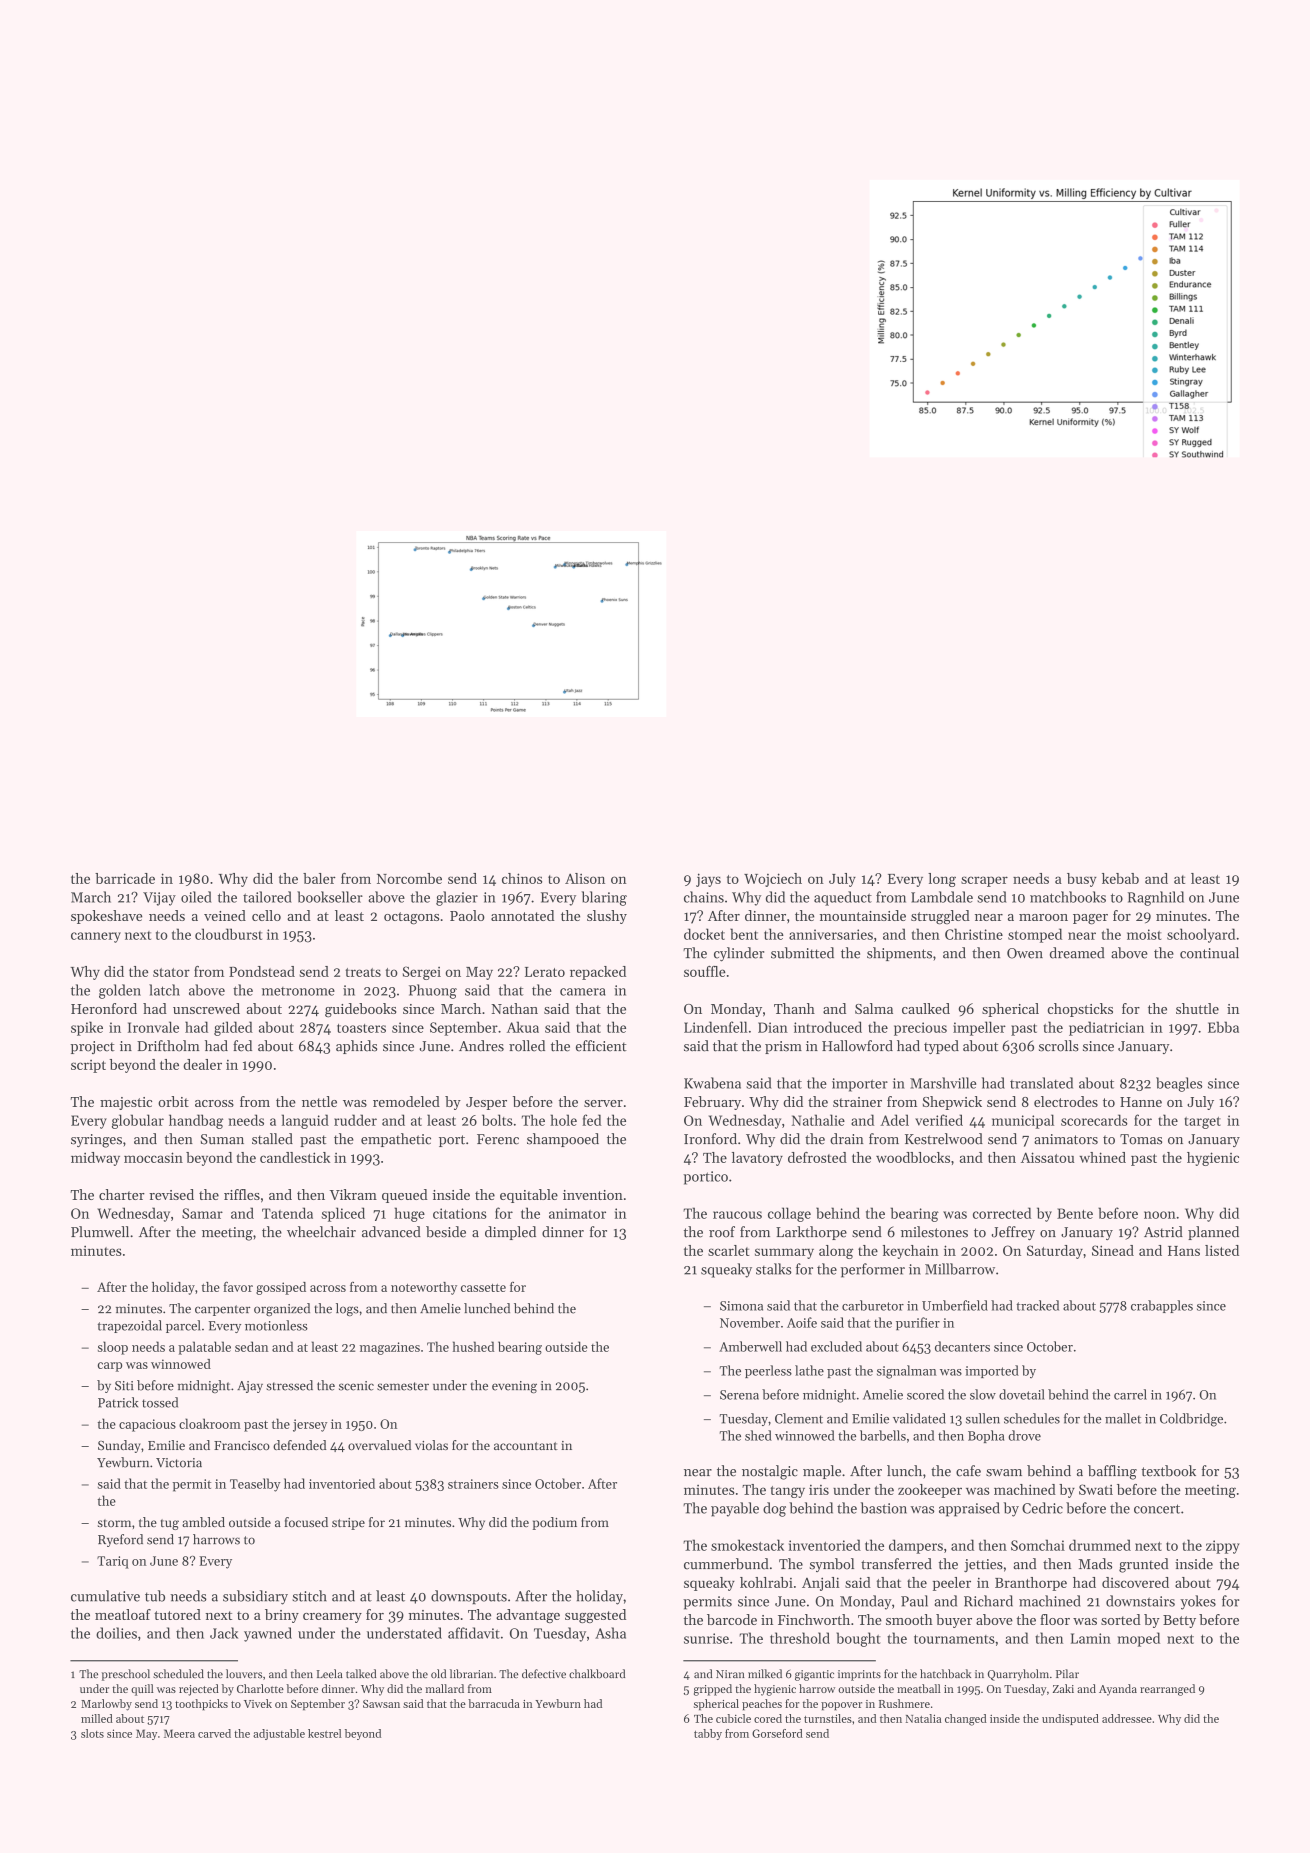 This document has height=1853, width=1310. Describe the element at coordinates (528, 1616) in the document. I see `advantage` at that location.
